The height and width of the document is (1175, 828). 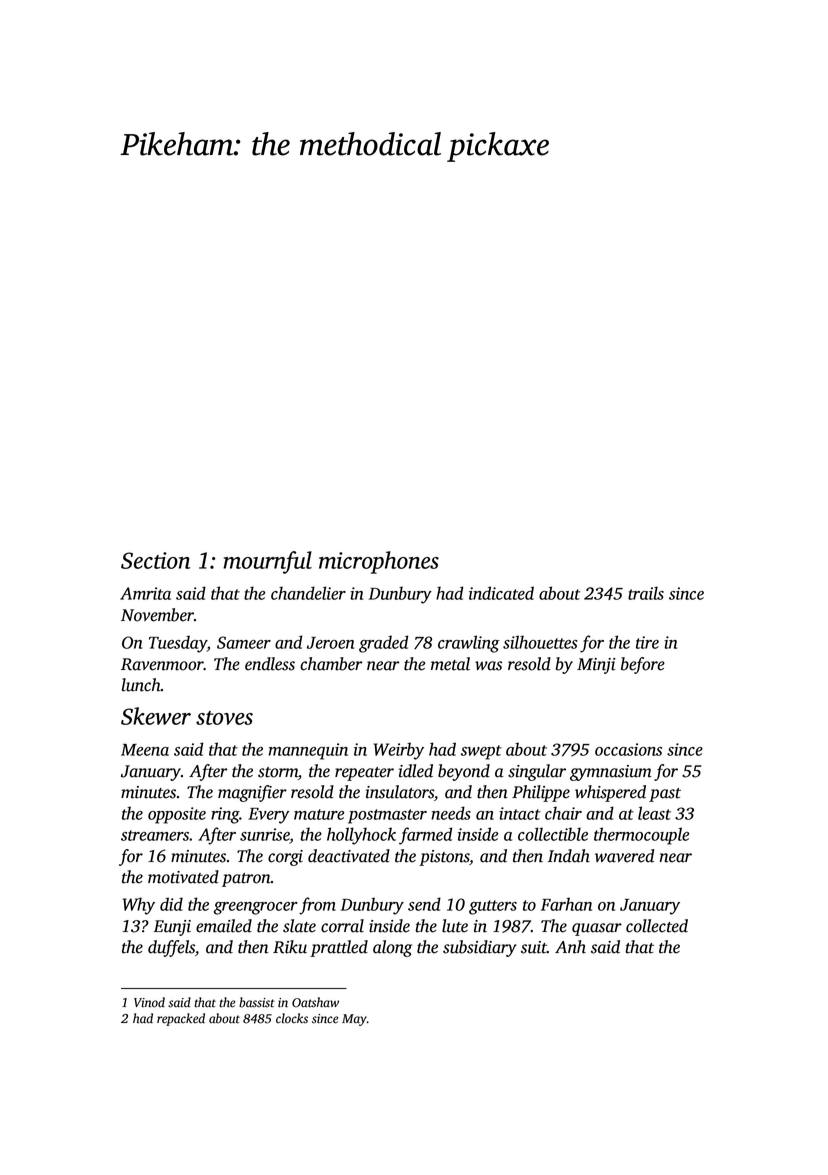 I want to click on occasions, so click(x=628, y=749).
